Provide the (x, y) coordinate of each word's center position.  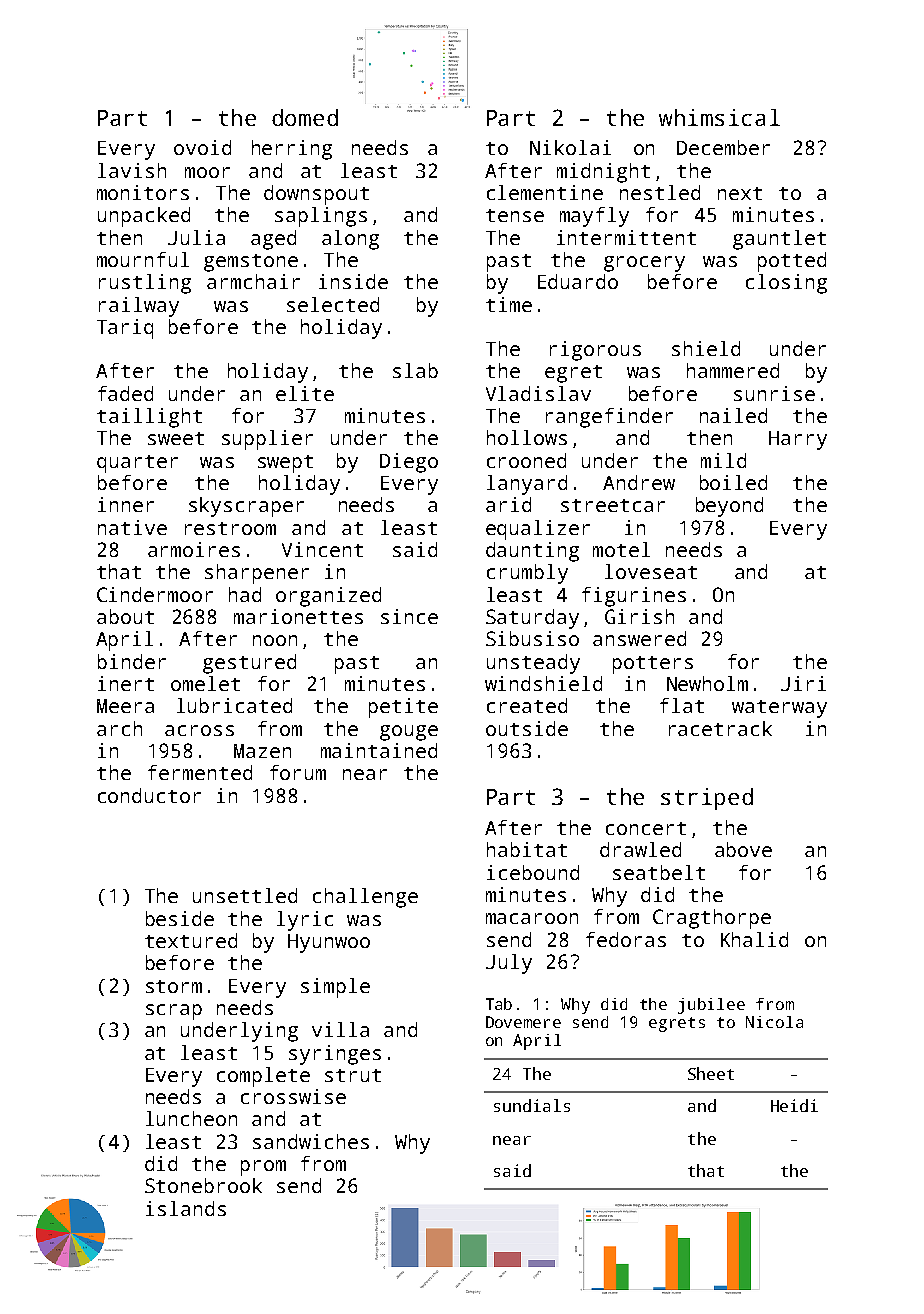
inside (353, 281)
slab (415, 370)
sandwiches (311, 1141)
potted (792, 262)
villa (340, 1029)
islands (186, 1208)
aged (273, 240)
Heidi (794, 1105)
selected (333, 304)
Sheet (711, 1073)
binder (132, 661)
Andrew (639, 482)
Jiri (803, 683)
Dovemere (523, 1022)
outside (527, 728)
